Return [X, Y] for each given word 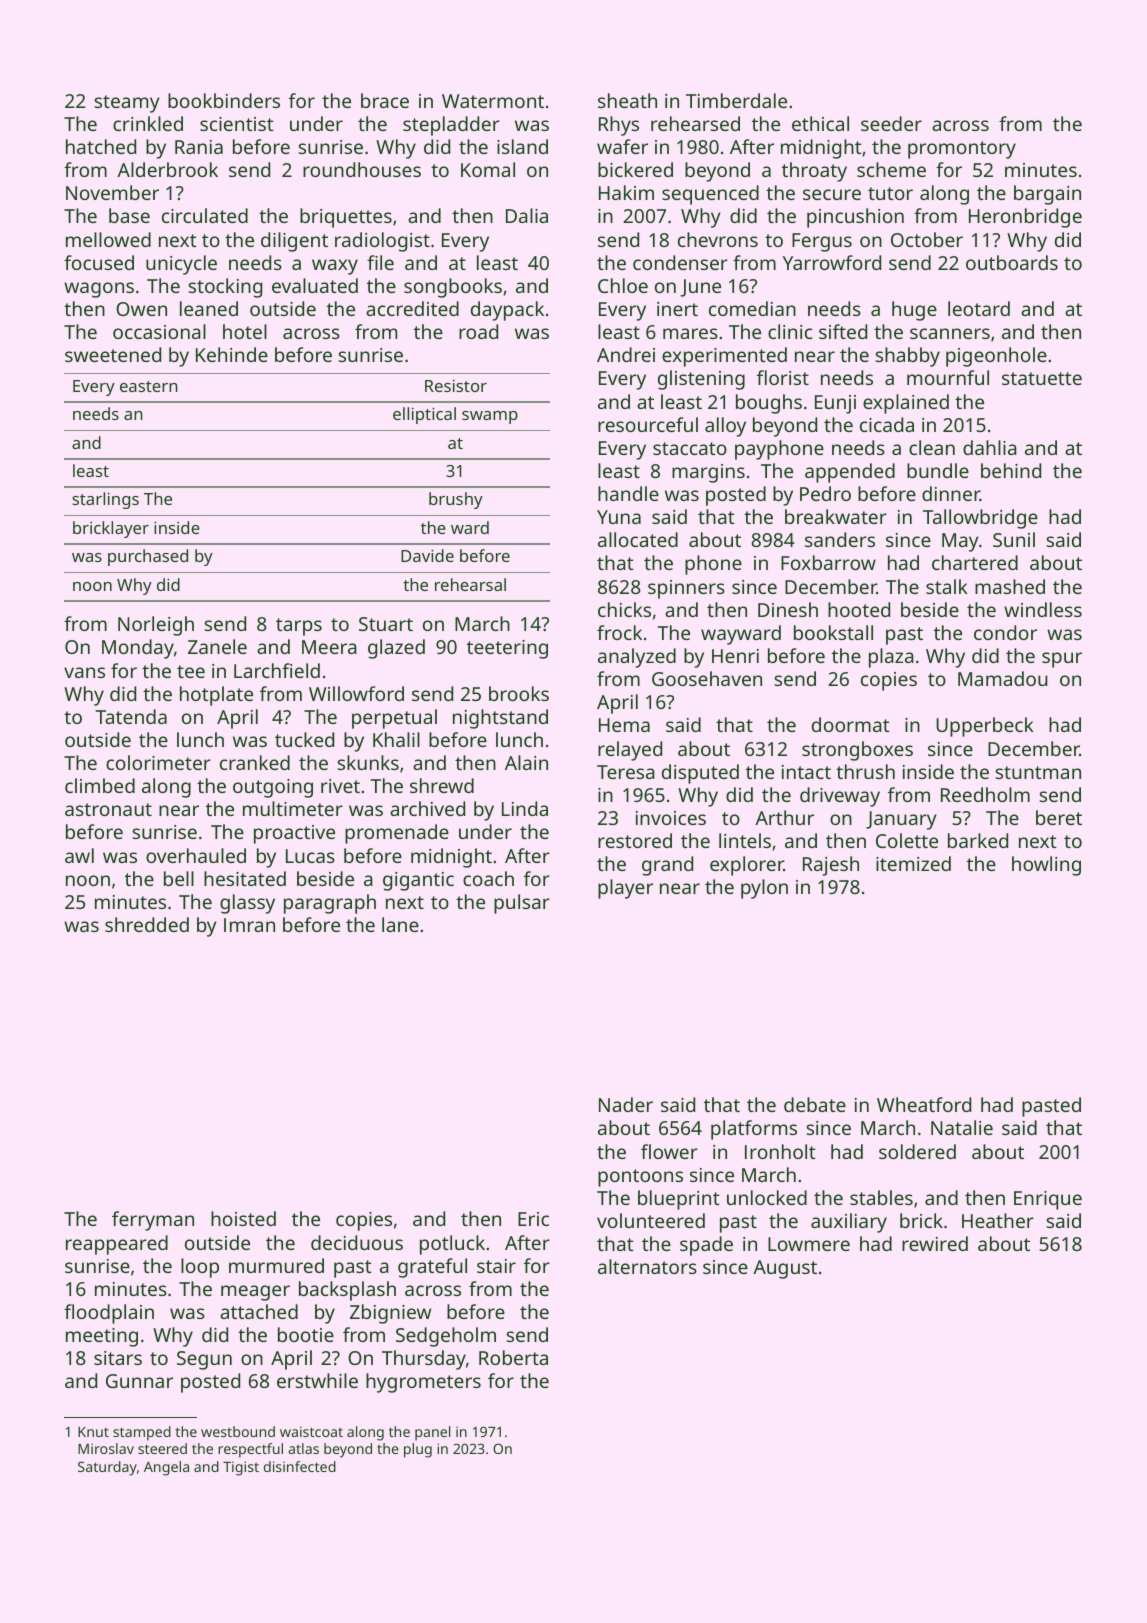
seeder [891, 123]
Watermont [493, 101]
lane [400, 924]
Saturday [107, 1468]
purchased [148, 557]
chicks [624, 609]
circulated [205, 215]
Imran [249, 925]
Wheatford [924, 1104]
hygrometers [423, 1383]
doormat [851, 724]
